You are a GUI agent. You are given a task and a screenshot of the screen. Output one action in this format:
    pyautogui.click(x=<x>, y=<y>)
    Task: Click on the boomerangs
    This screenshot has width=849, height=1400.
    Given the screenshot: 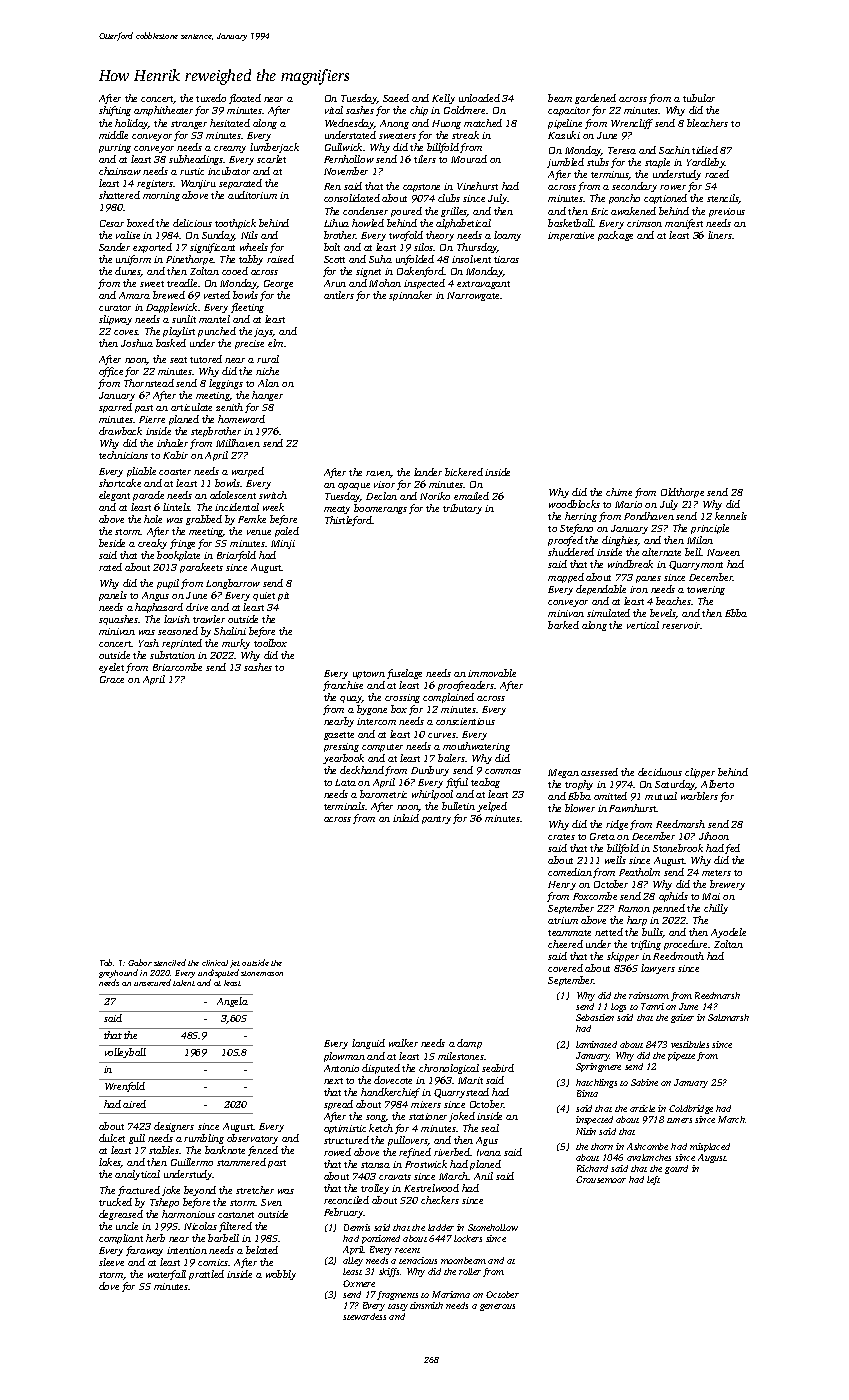 What is the action you would take?
    pyautogui.click(x=380, y=509)
